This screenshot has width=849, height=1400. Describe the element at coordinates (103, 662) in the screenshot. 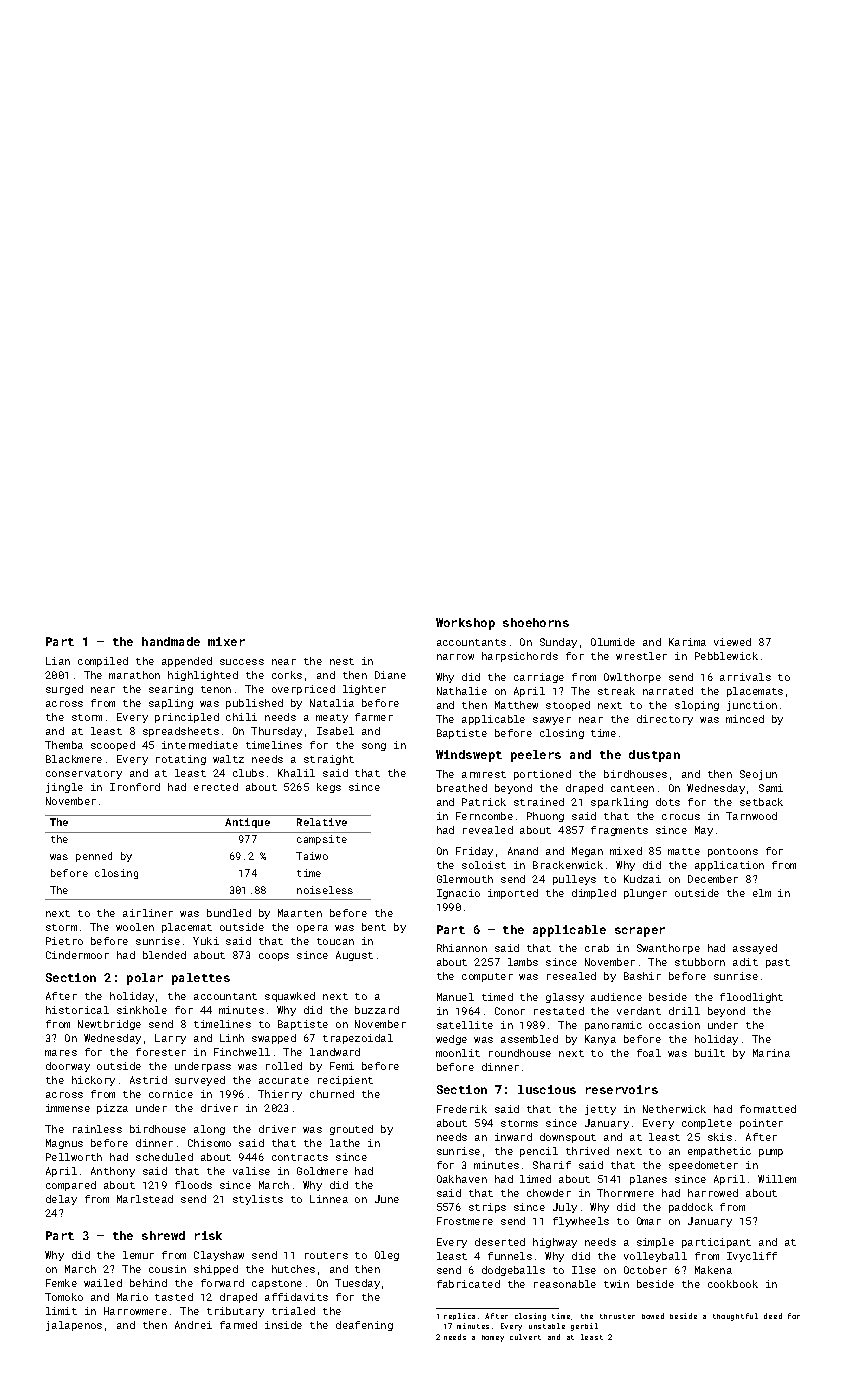

I see `compiled` at that location.
